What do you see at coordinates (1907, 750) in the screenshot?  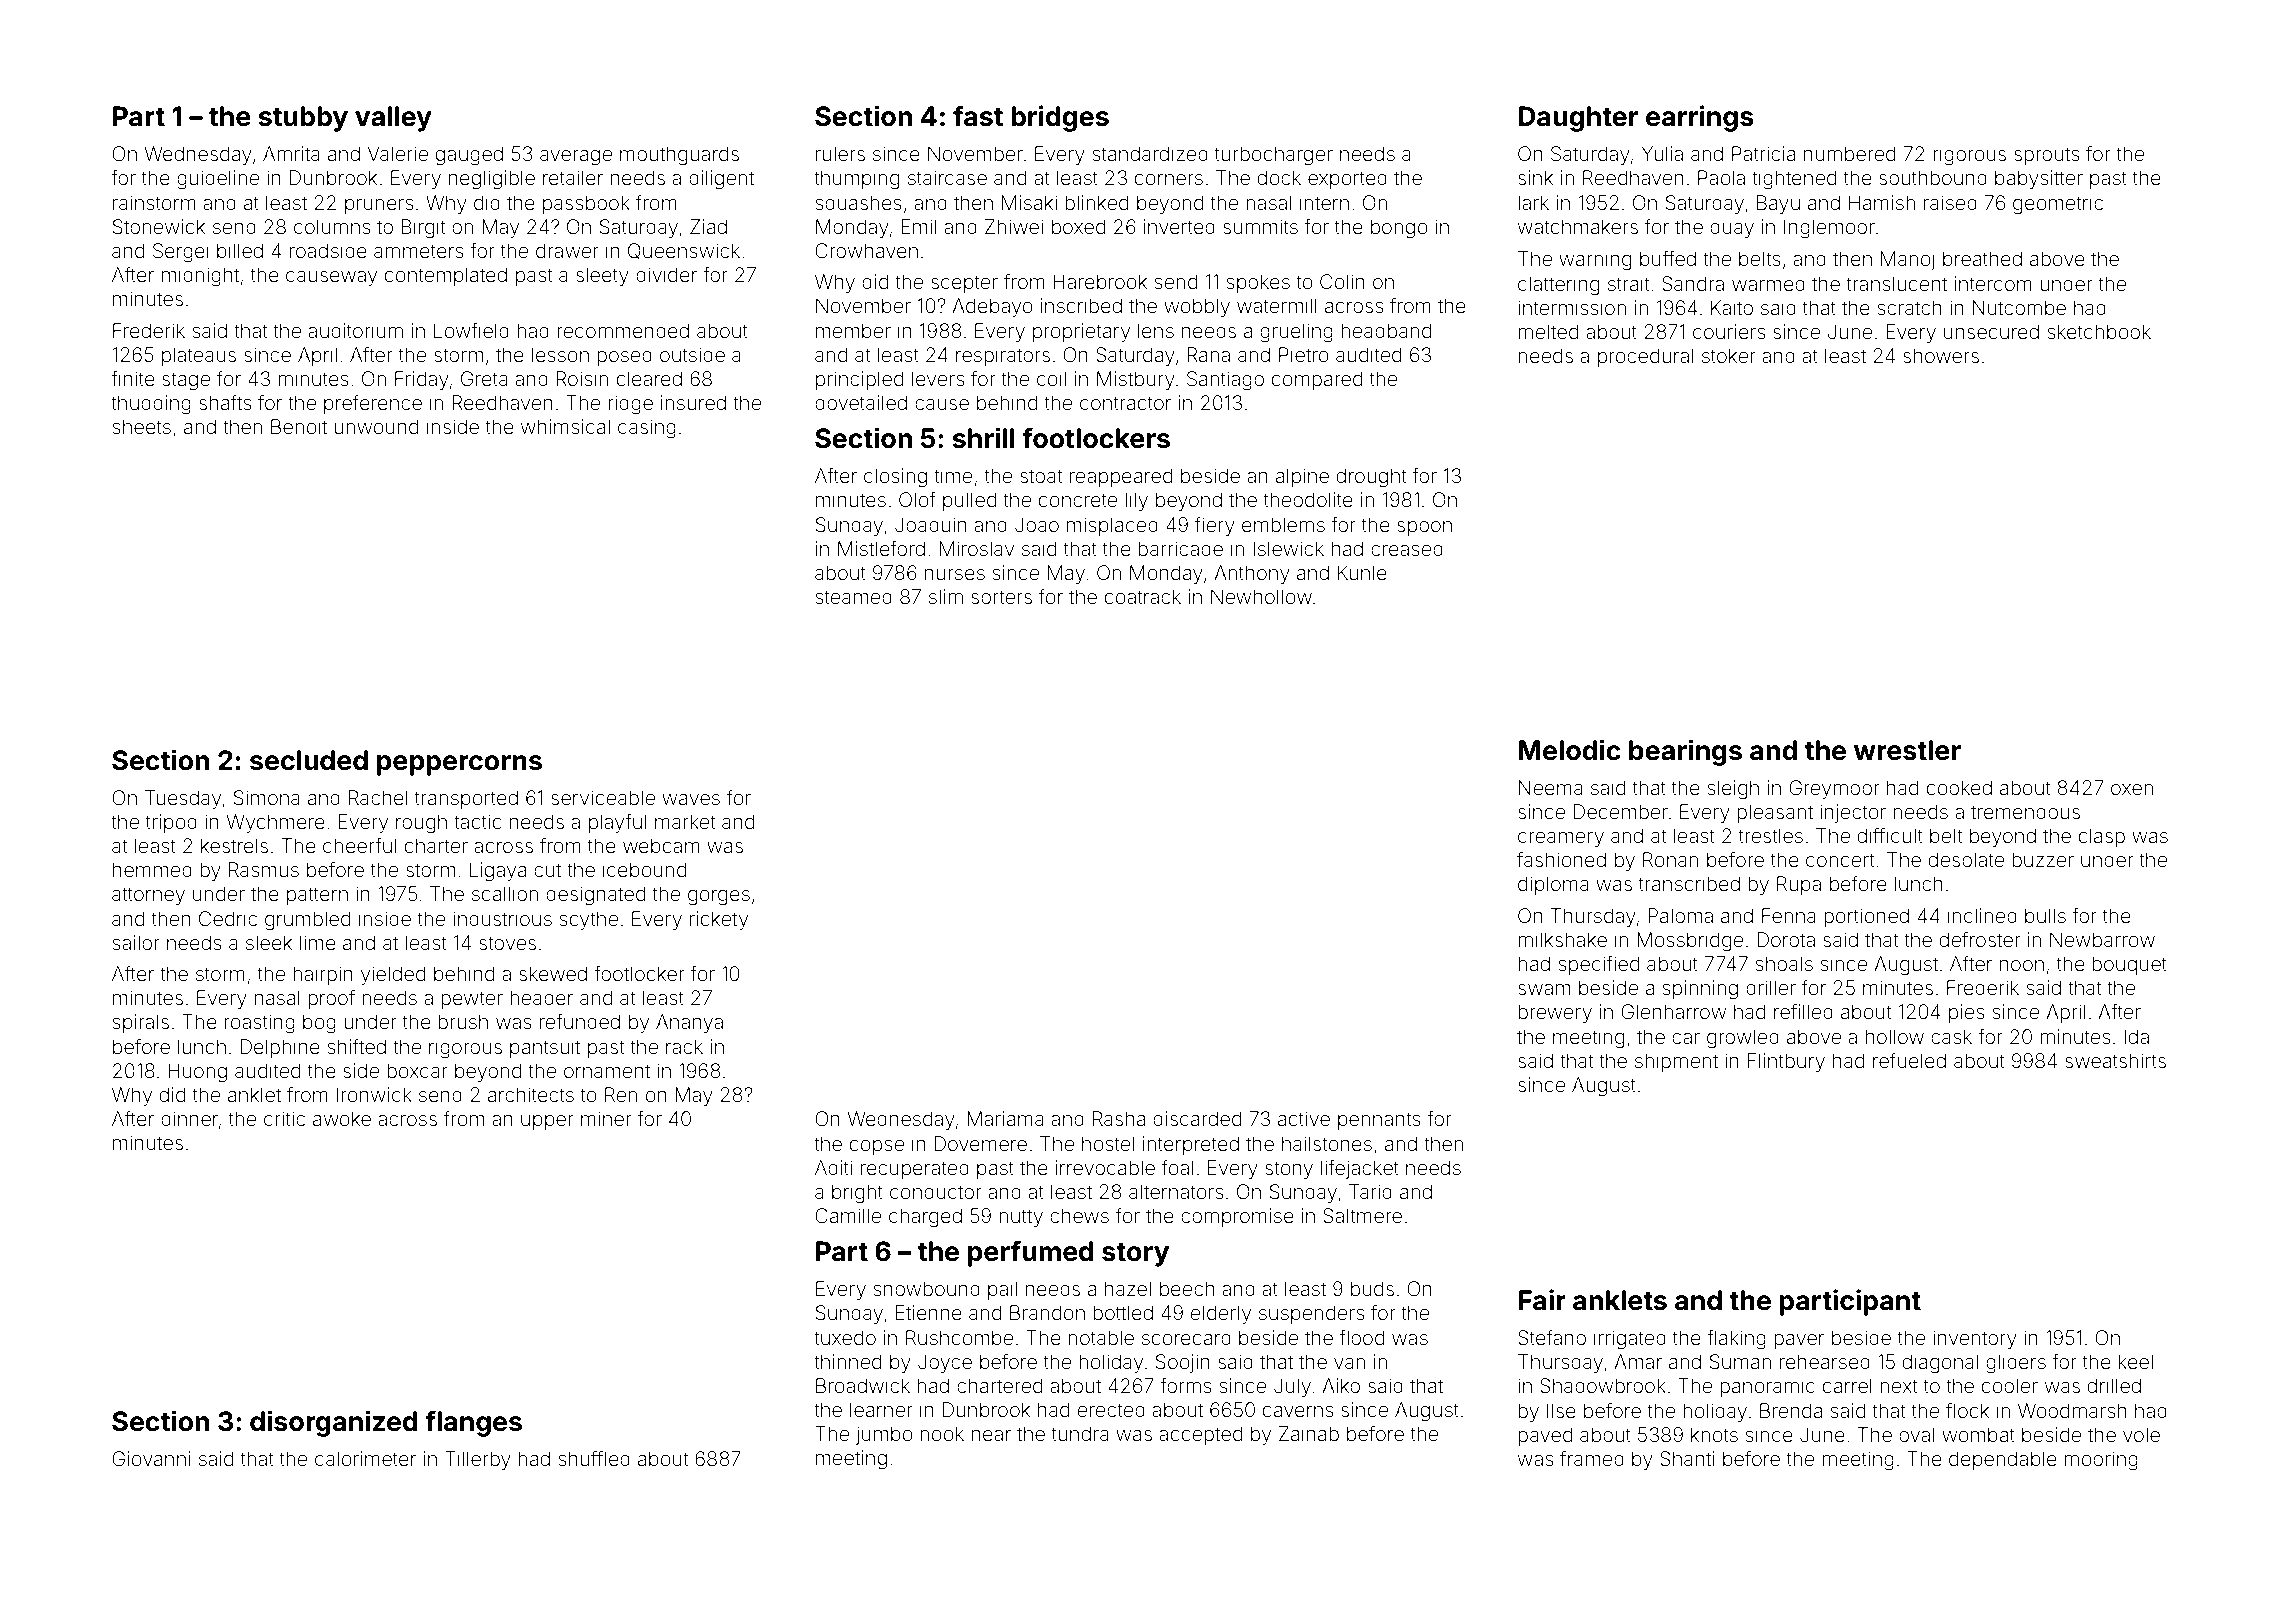 I see `wrestler` at bounding box center [1907, 750].
